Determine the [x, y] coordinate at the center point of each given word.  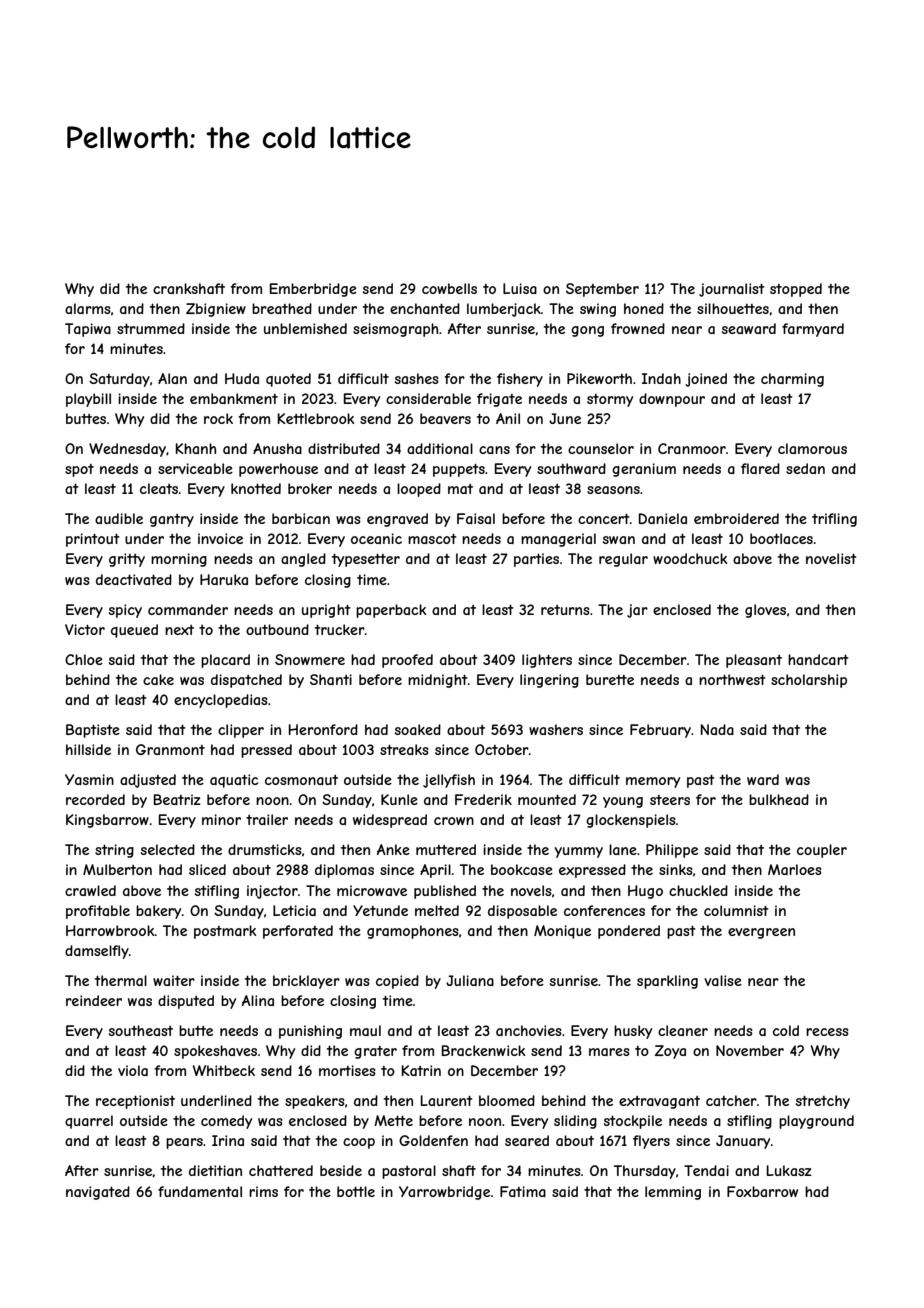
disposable [522, 912]
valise [723, 980]
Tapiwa [88, 330]
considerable [428, 398]
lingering [549, 681]
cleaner [683, 1030]
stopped [796, 290]
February [660, 731]
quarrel [89, 1122]
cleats [159, 488]
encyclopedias [221, 701]
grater [375, 1052]
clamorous [812, 448]
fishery [520, 380]
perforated [298, 932]
